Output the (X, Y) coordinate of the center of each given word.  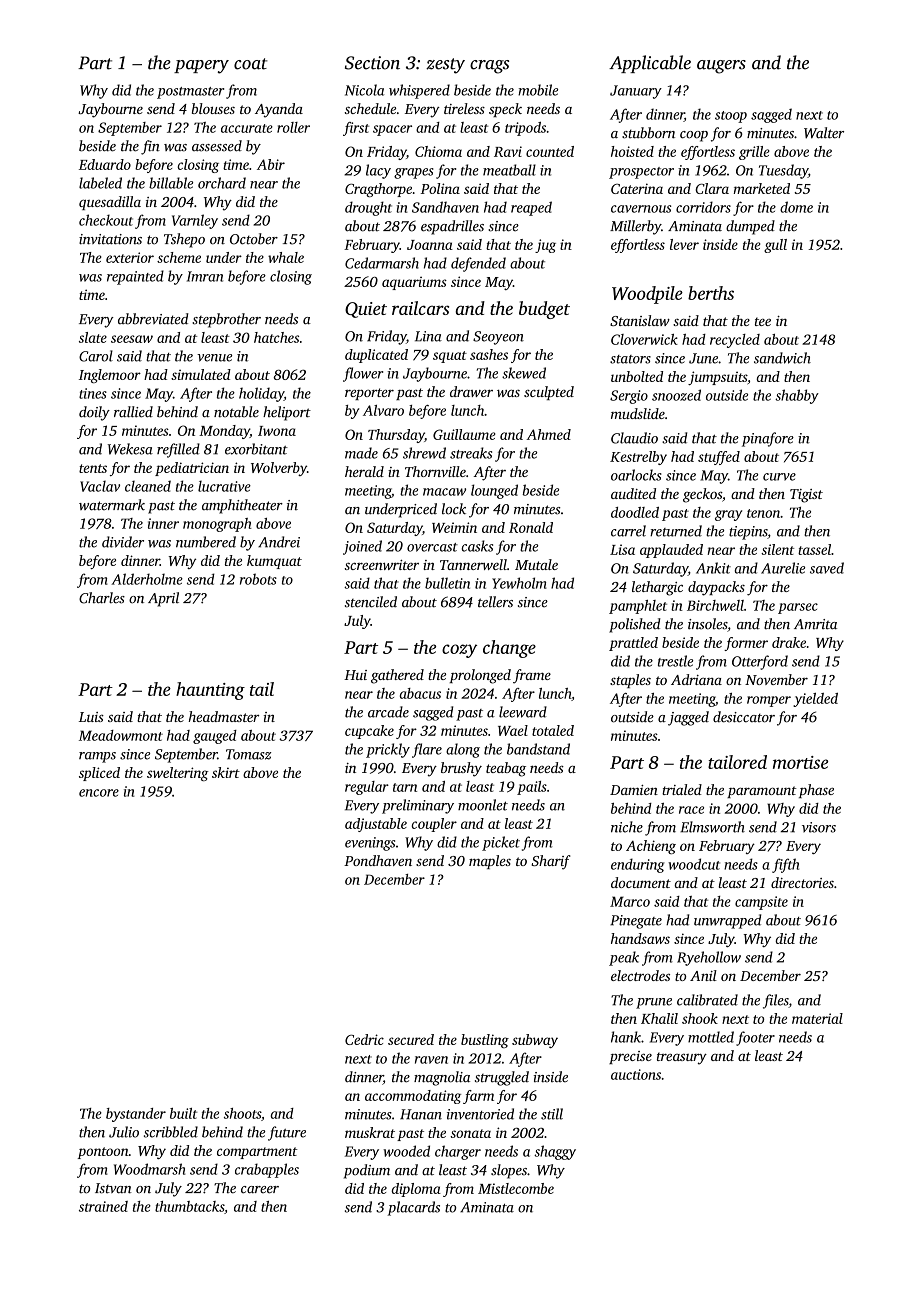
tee (763, 321)
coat (251, 64)
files (776, 1001)
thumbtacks (189, 1206)
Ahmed (548, 434)
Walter (824, 133)
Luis (91, 717)
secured (411, 1039)
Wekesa (130, 449)
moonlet (483, 805)
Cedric (364, 1039)
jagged (688, 718)
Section (372, 63)
